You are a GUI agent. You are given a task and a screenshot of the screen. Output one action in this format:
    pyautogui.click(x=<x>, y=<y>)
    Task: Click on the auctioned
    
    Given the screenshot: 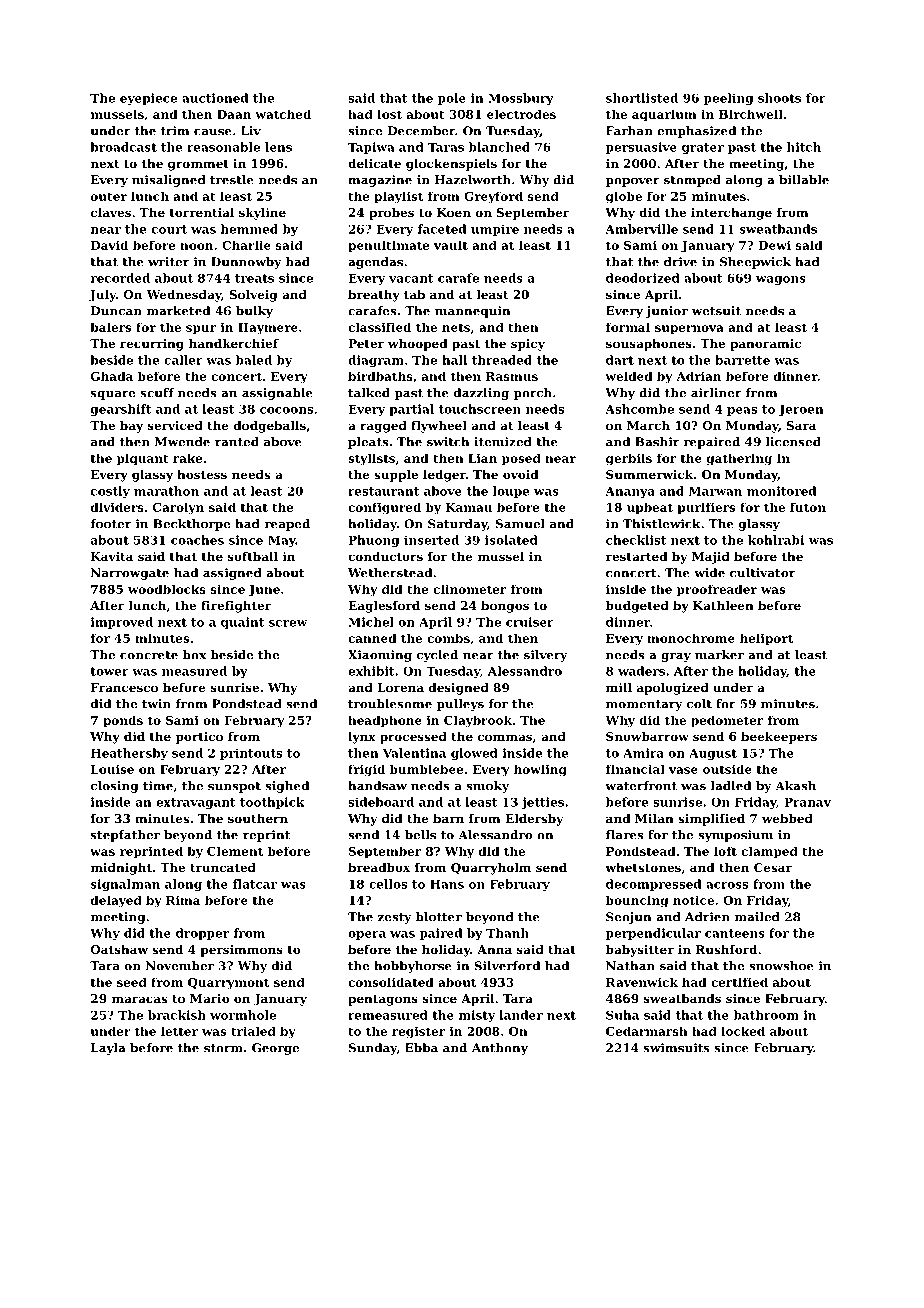 What is the action you would take?
    pyautogui.click(x=215, y=98)
